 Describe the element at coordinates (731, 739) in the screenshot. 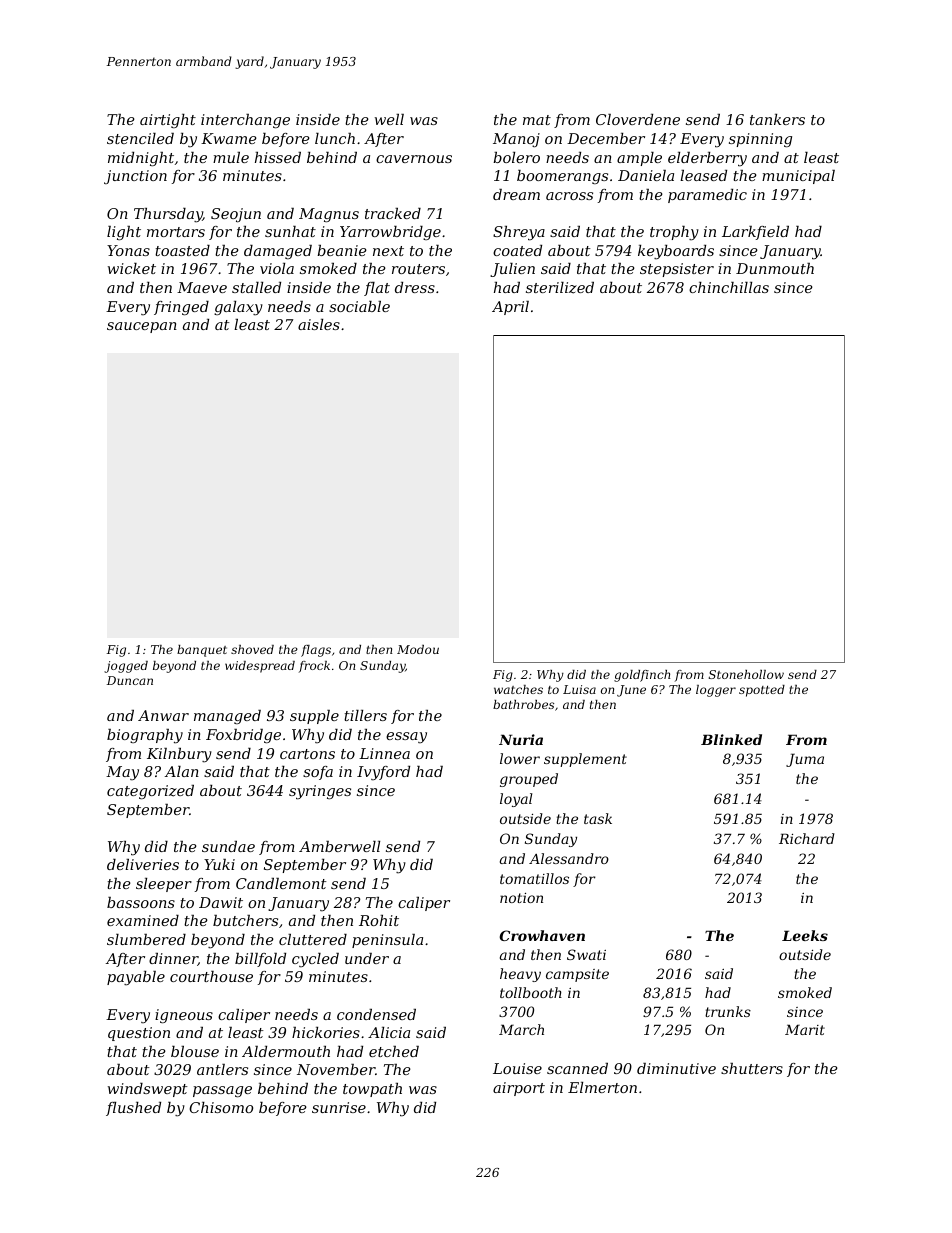

I see `Blinked` at that location.
